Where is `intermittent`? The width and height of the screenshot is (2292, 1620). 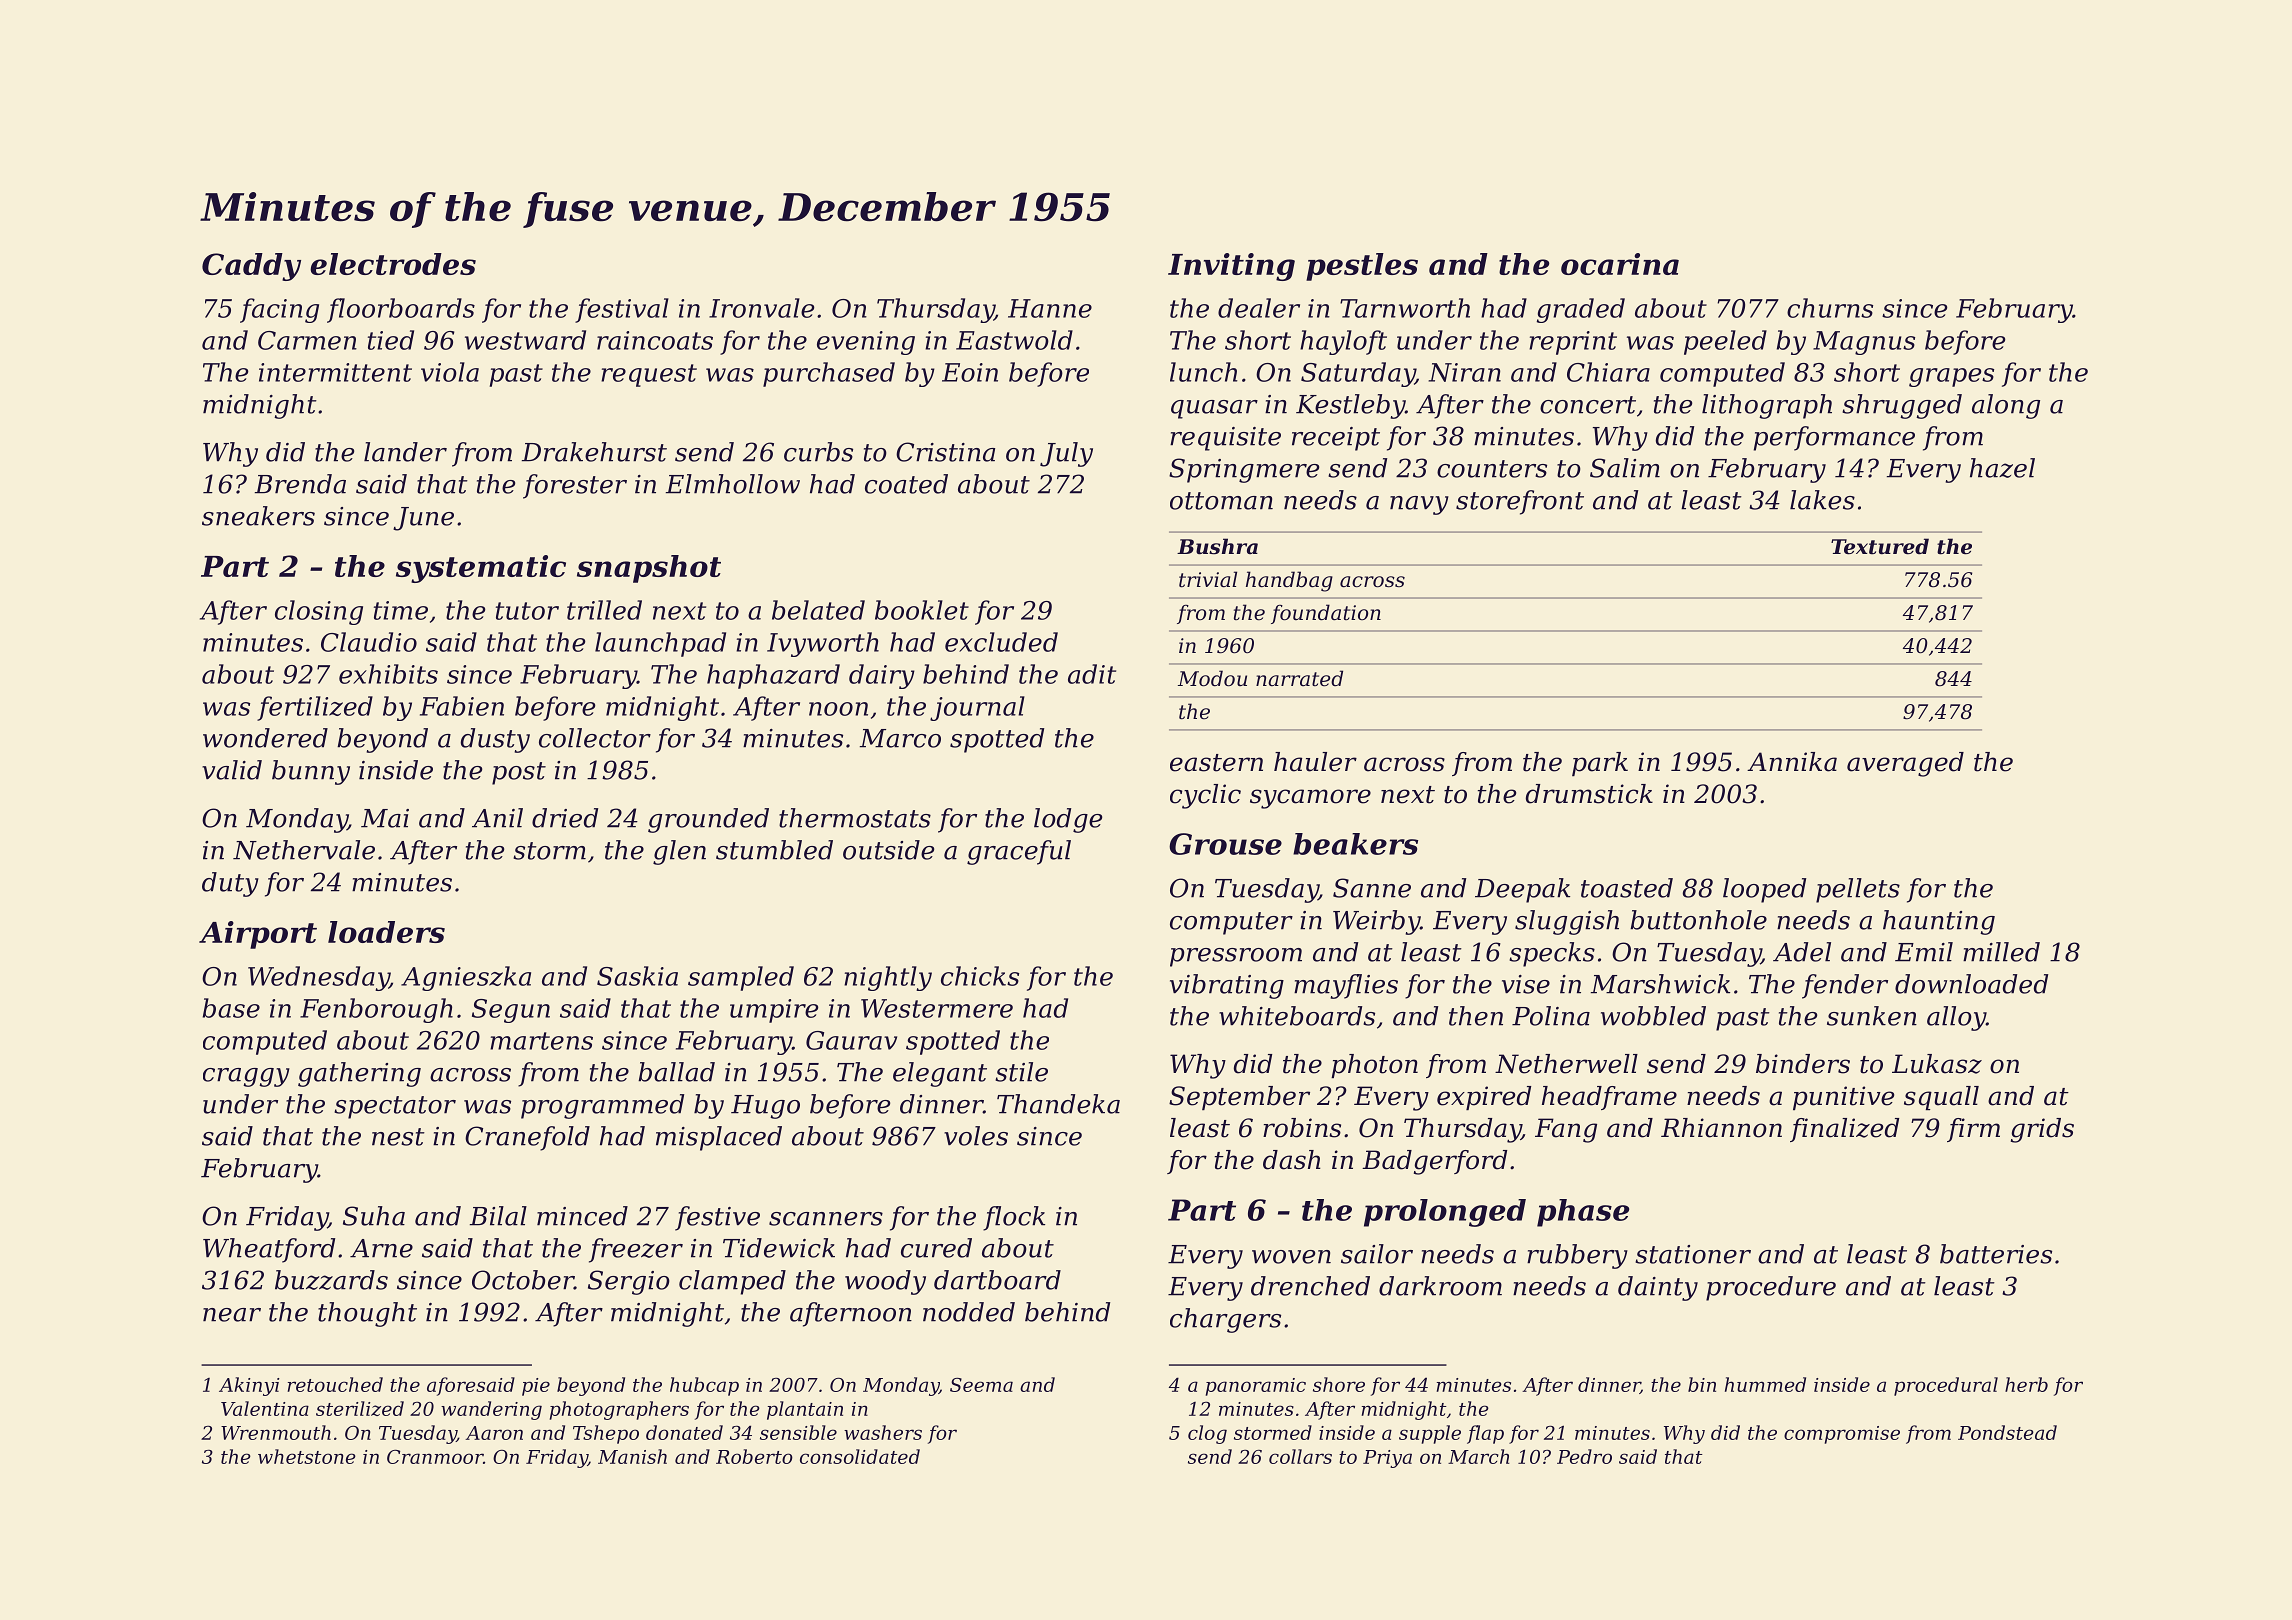 intermittent is located at coordinates (335, 372).
